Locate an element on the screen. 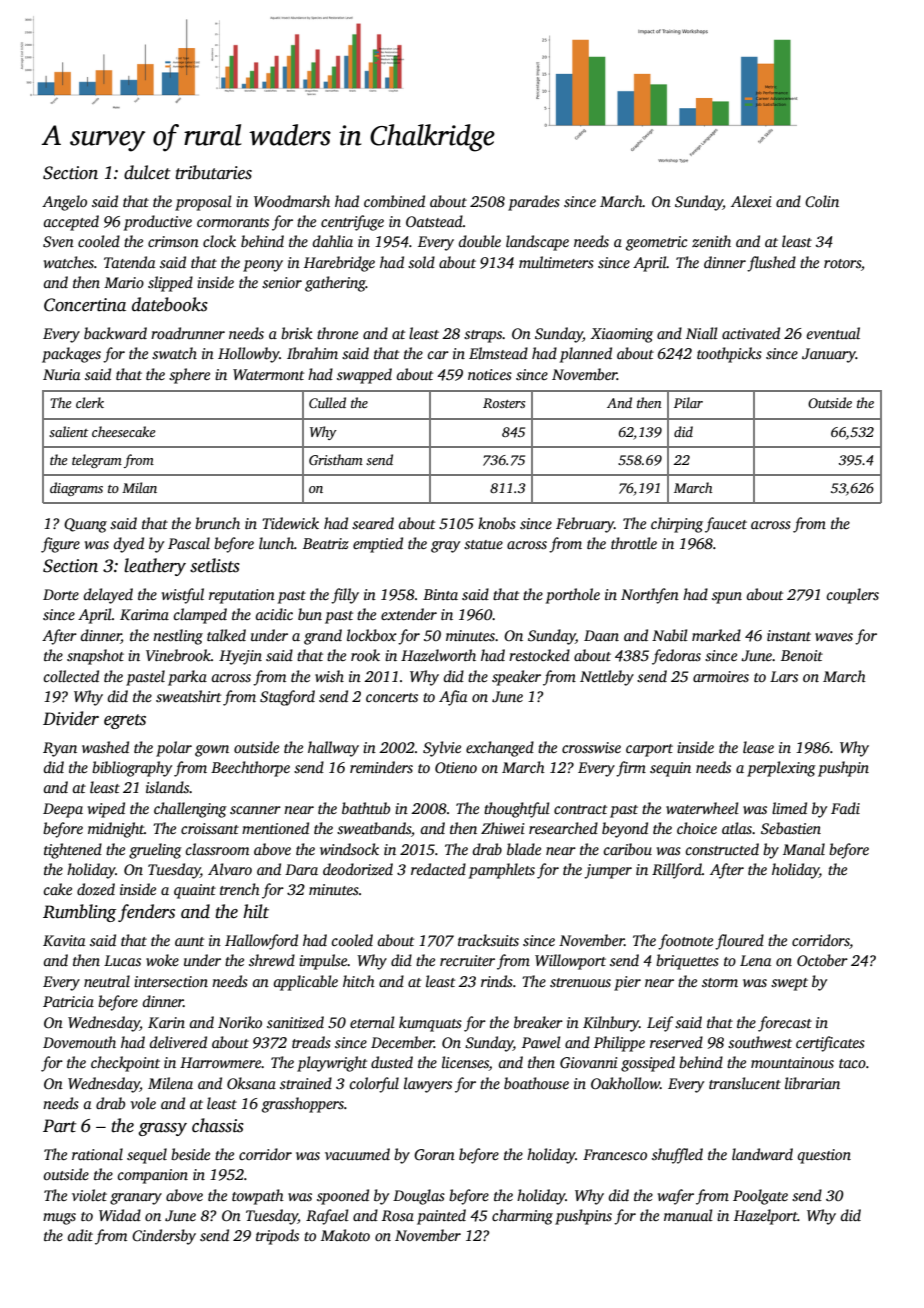 The height and width of the screenshot is (1308, 924). neutral is located at coordinates (107, 981).
